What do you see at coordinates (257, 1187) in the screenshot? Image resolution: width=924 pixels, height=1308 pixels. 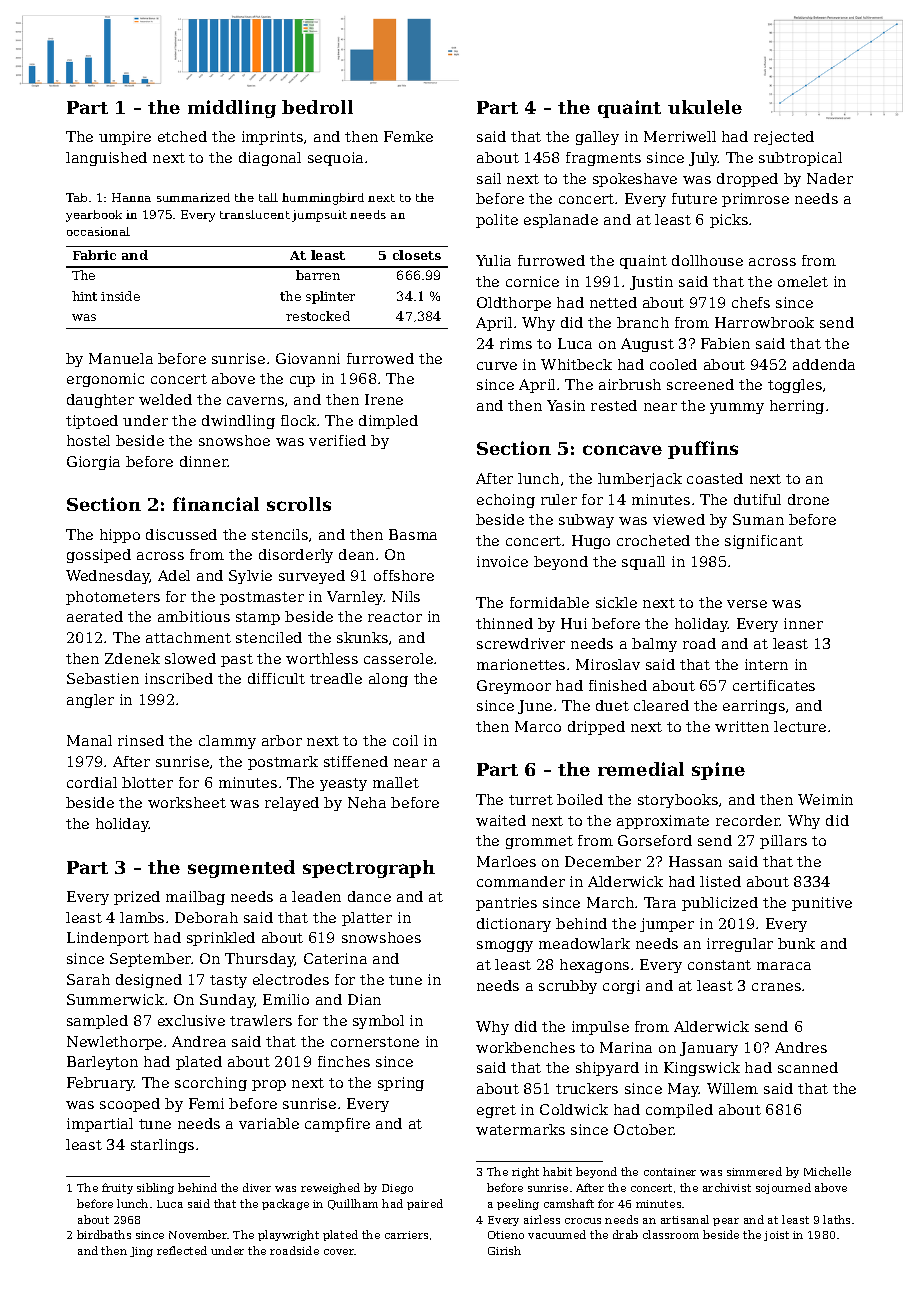 I see `diver` at bounding box center [257, 1187].
